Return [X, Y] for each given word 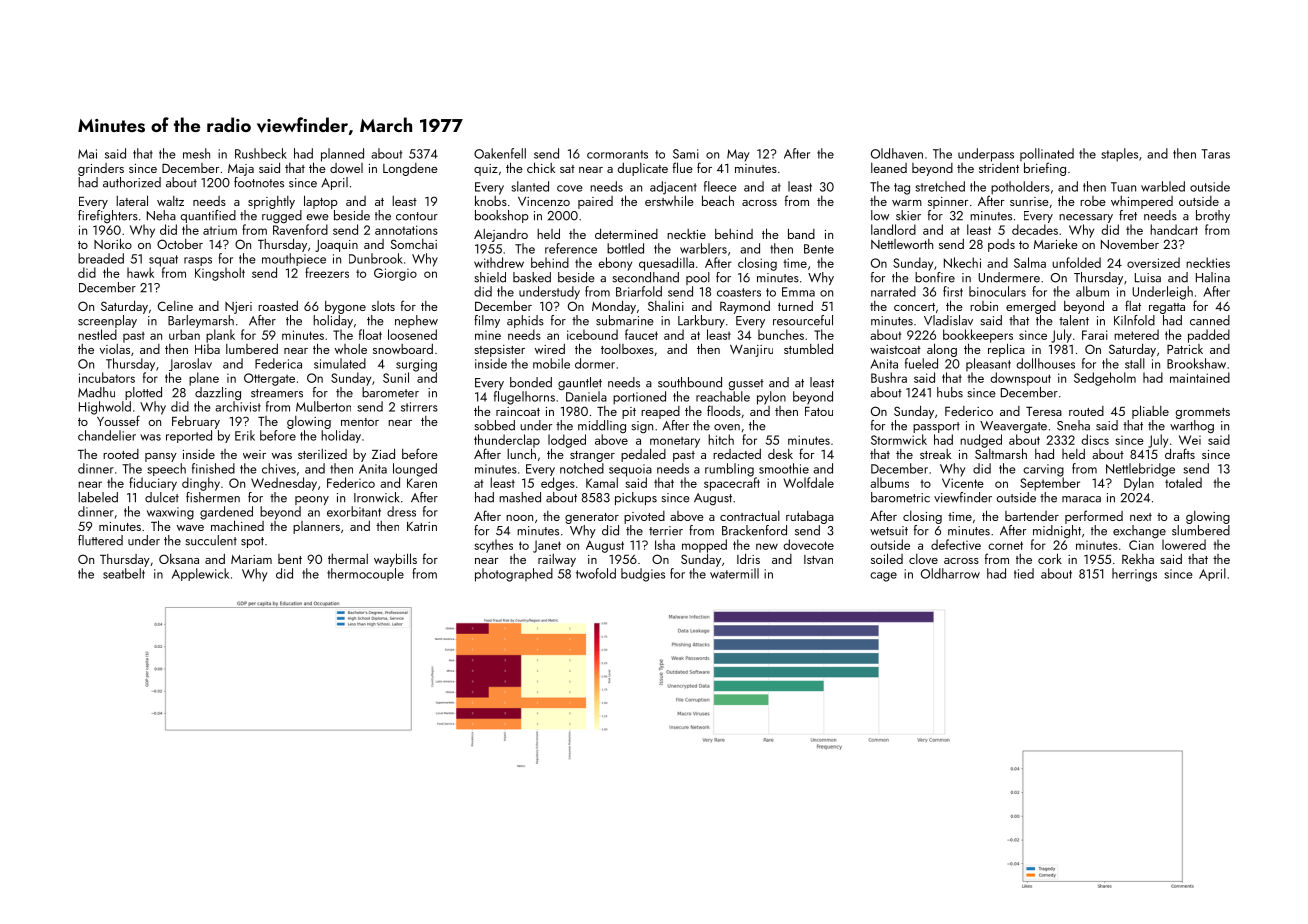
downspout [1021, 379]
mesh [196, 153]
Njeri [238, 308]
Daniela [586, 396]
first [953, 291]
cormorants [617, 154]
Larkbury [701, 321]
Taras [1215, 154]
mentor [360, 422]
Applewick [200, 574]
